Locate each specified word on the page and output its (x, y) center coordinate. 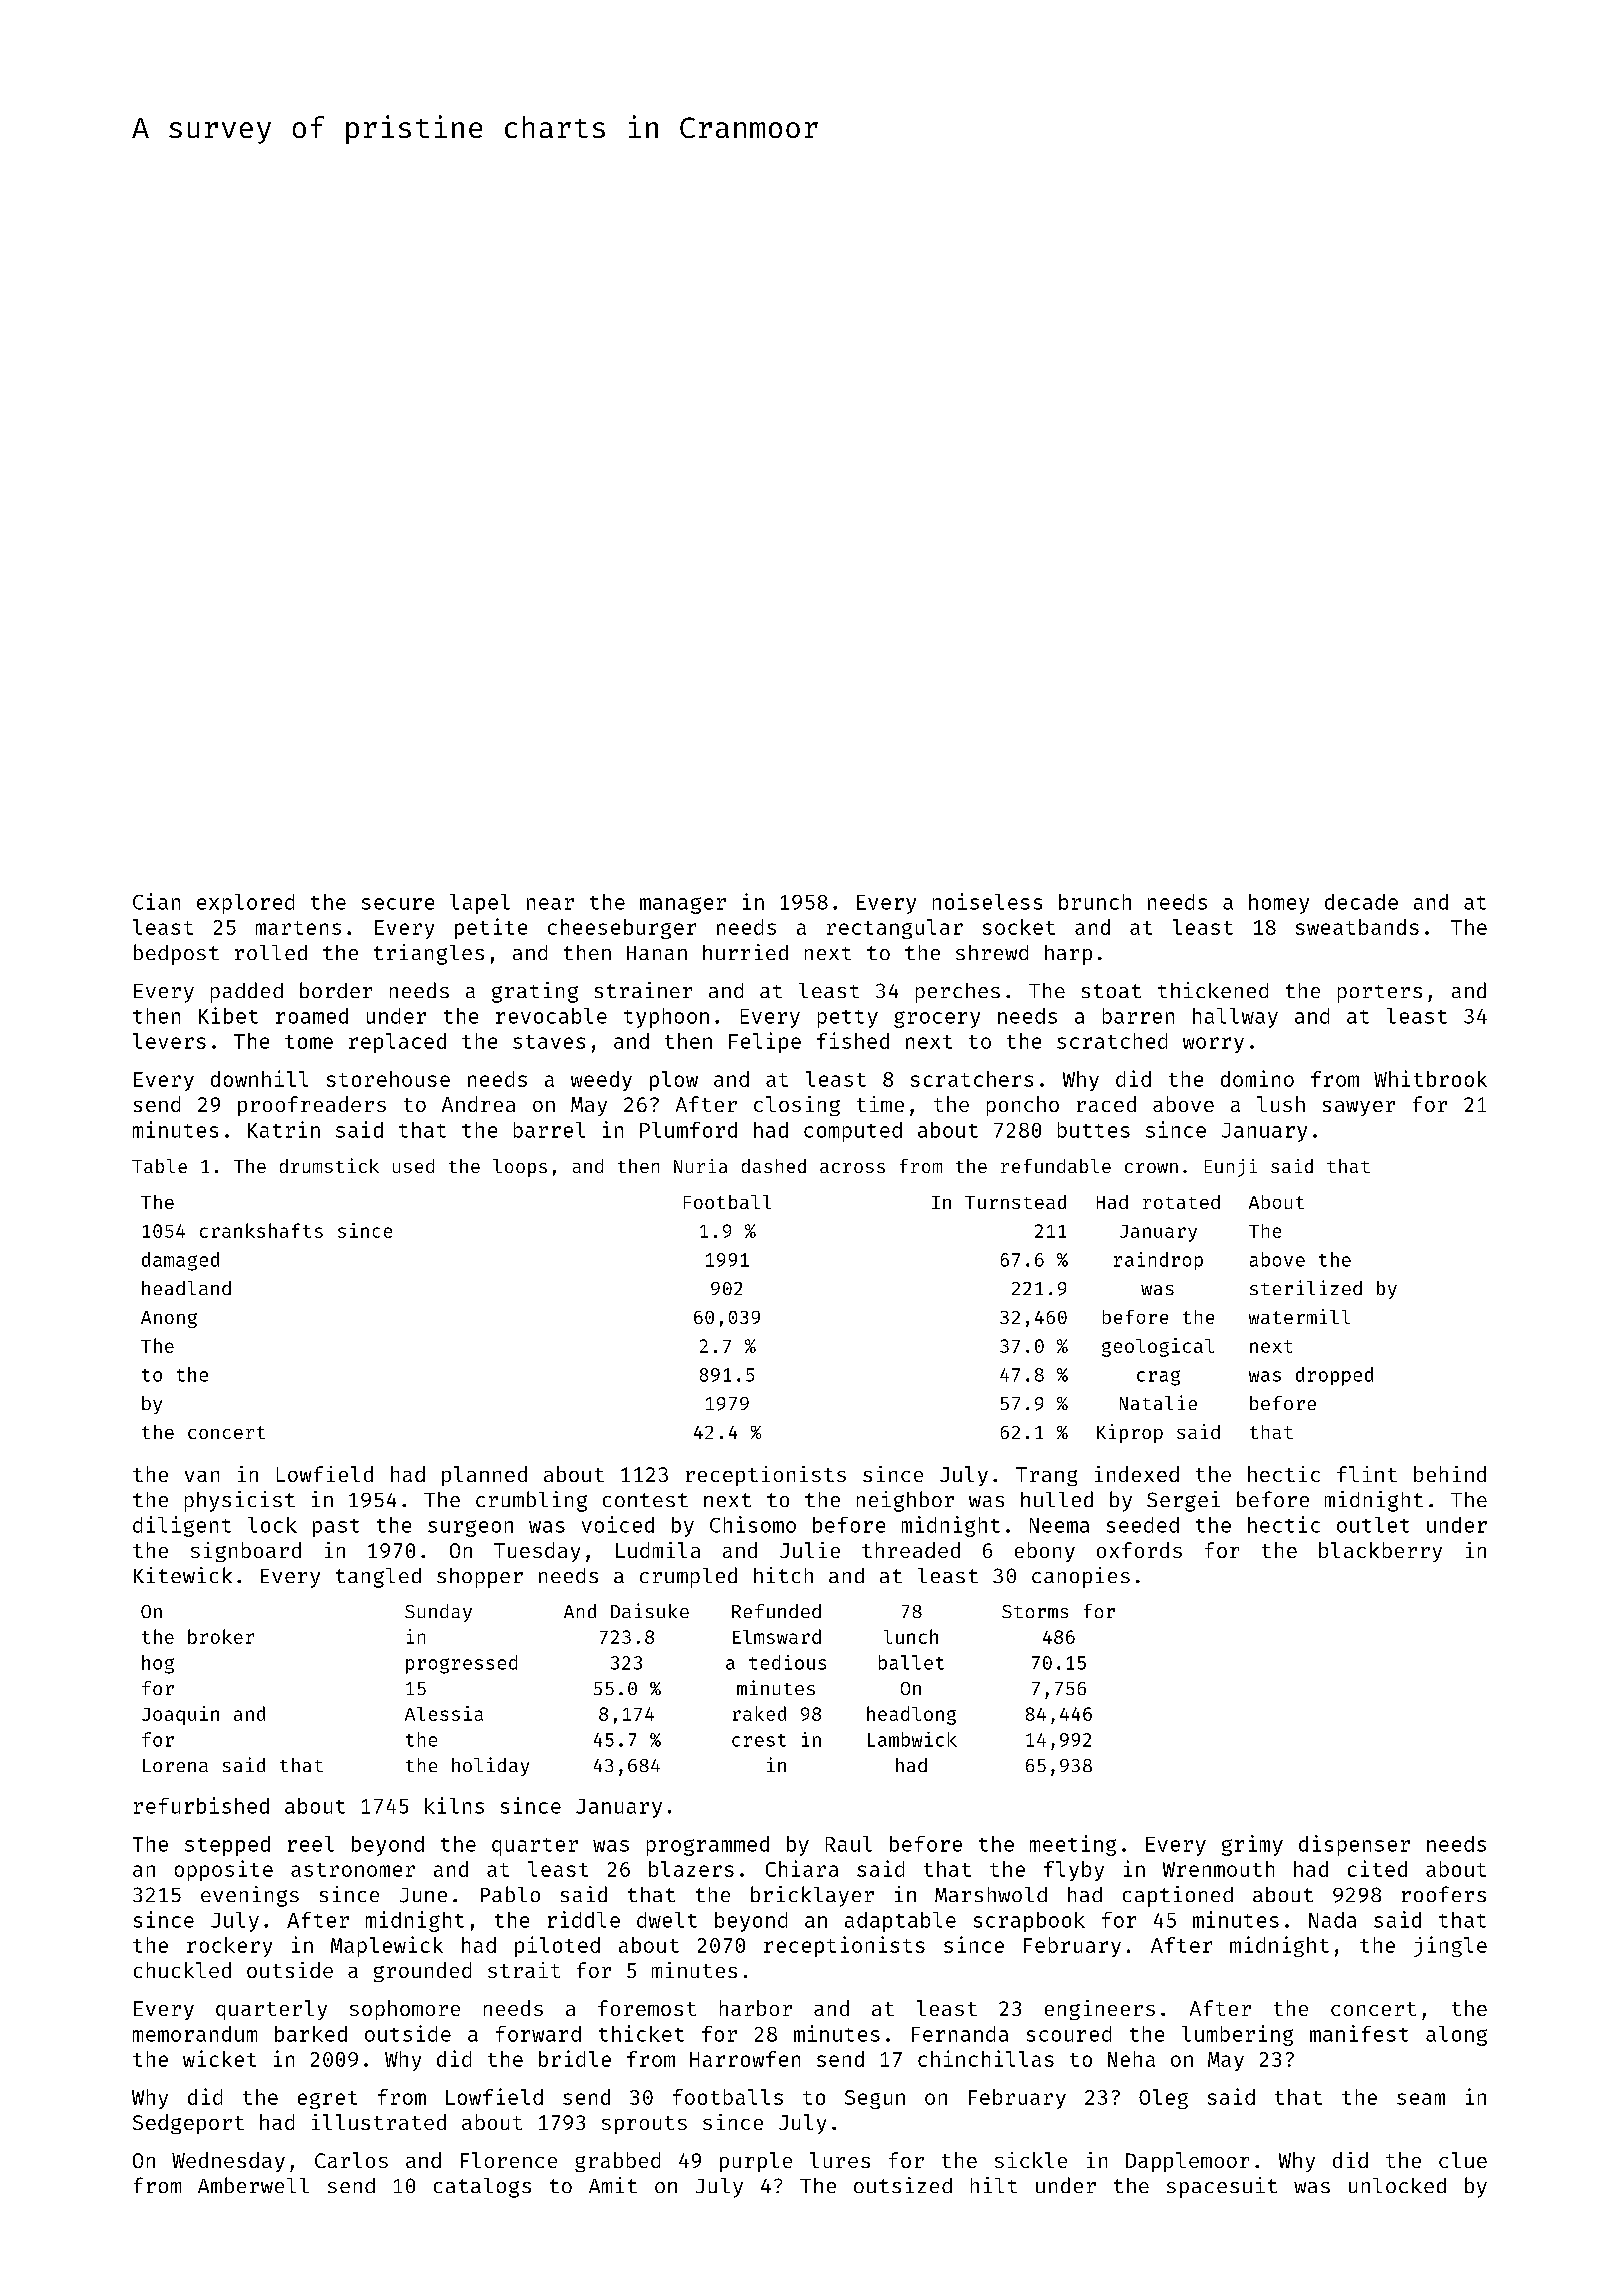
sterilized (1306, 1287)
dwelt (667, 1920)
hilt (994, 2185)
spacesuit (1222, 2187)
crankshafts (261, 1230)
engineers (1100, 2010)
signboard (246, 1552)
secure (398, 904)
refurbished (201, 1805)
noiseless (987, 901)
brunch (1095, 902)
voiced (618, 1524)
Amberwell (253, 2185)
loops (520, 1168)
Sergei (1183, 1501)
